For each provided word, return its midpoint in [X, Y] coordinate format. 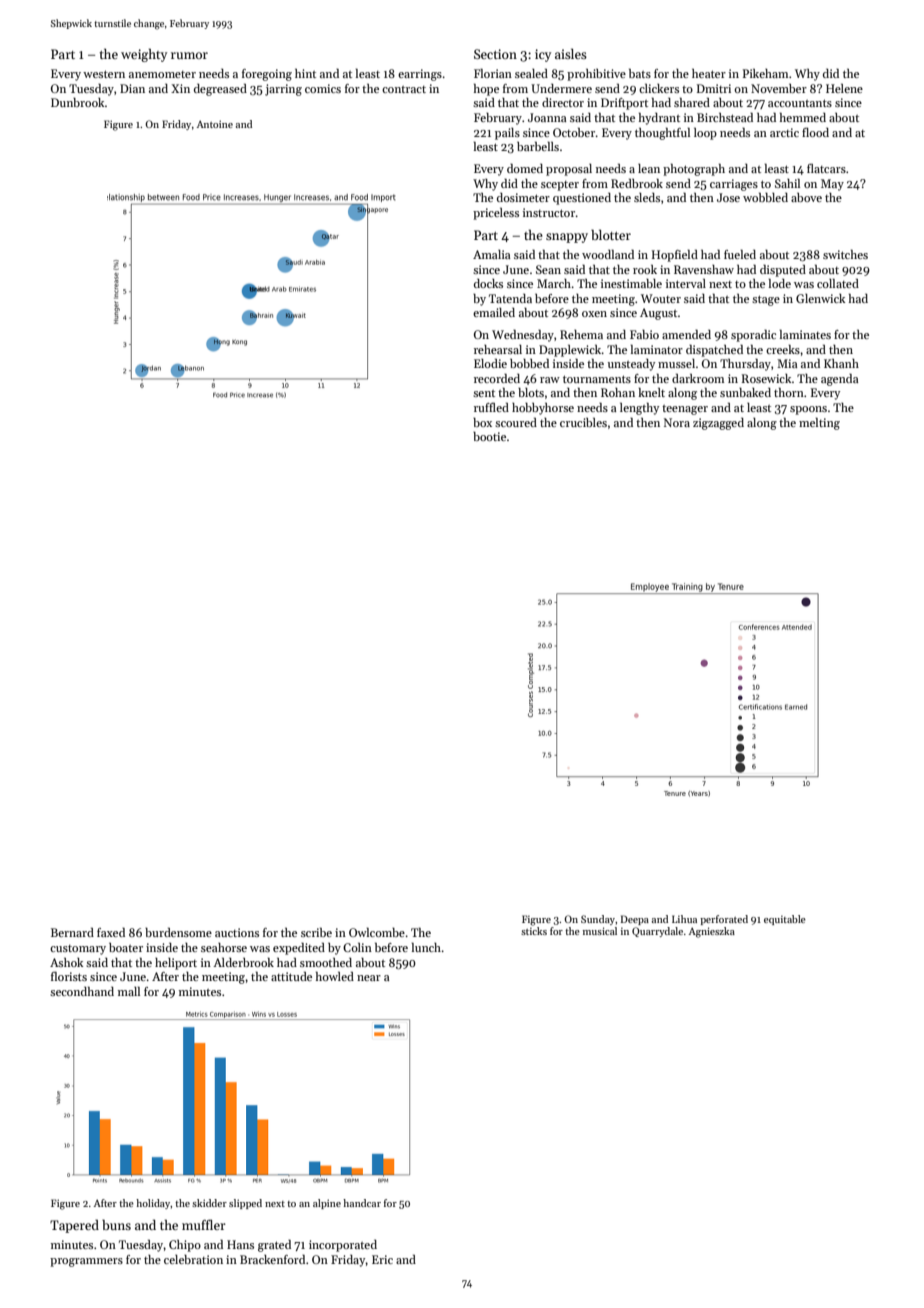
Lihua [684, 919]
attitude [291, 976]
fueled [740, 254]
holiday [153, 1204]
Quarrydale [657, 932]
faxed [111, 932]
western [104, 74]
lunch [427, 947]
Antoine [215, 124]
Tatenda [510, 298]
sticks [534, 931]
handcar [362, 1203]
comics [323, 88]
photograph [694, 170]
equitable [785, 920]
